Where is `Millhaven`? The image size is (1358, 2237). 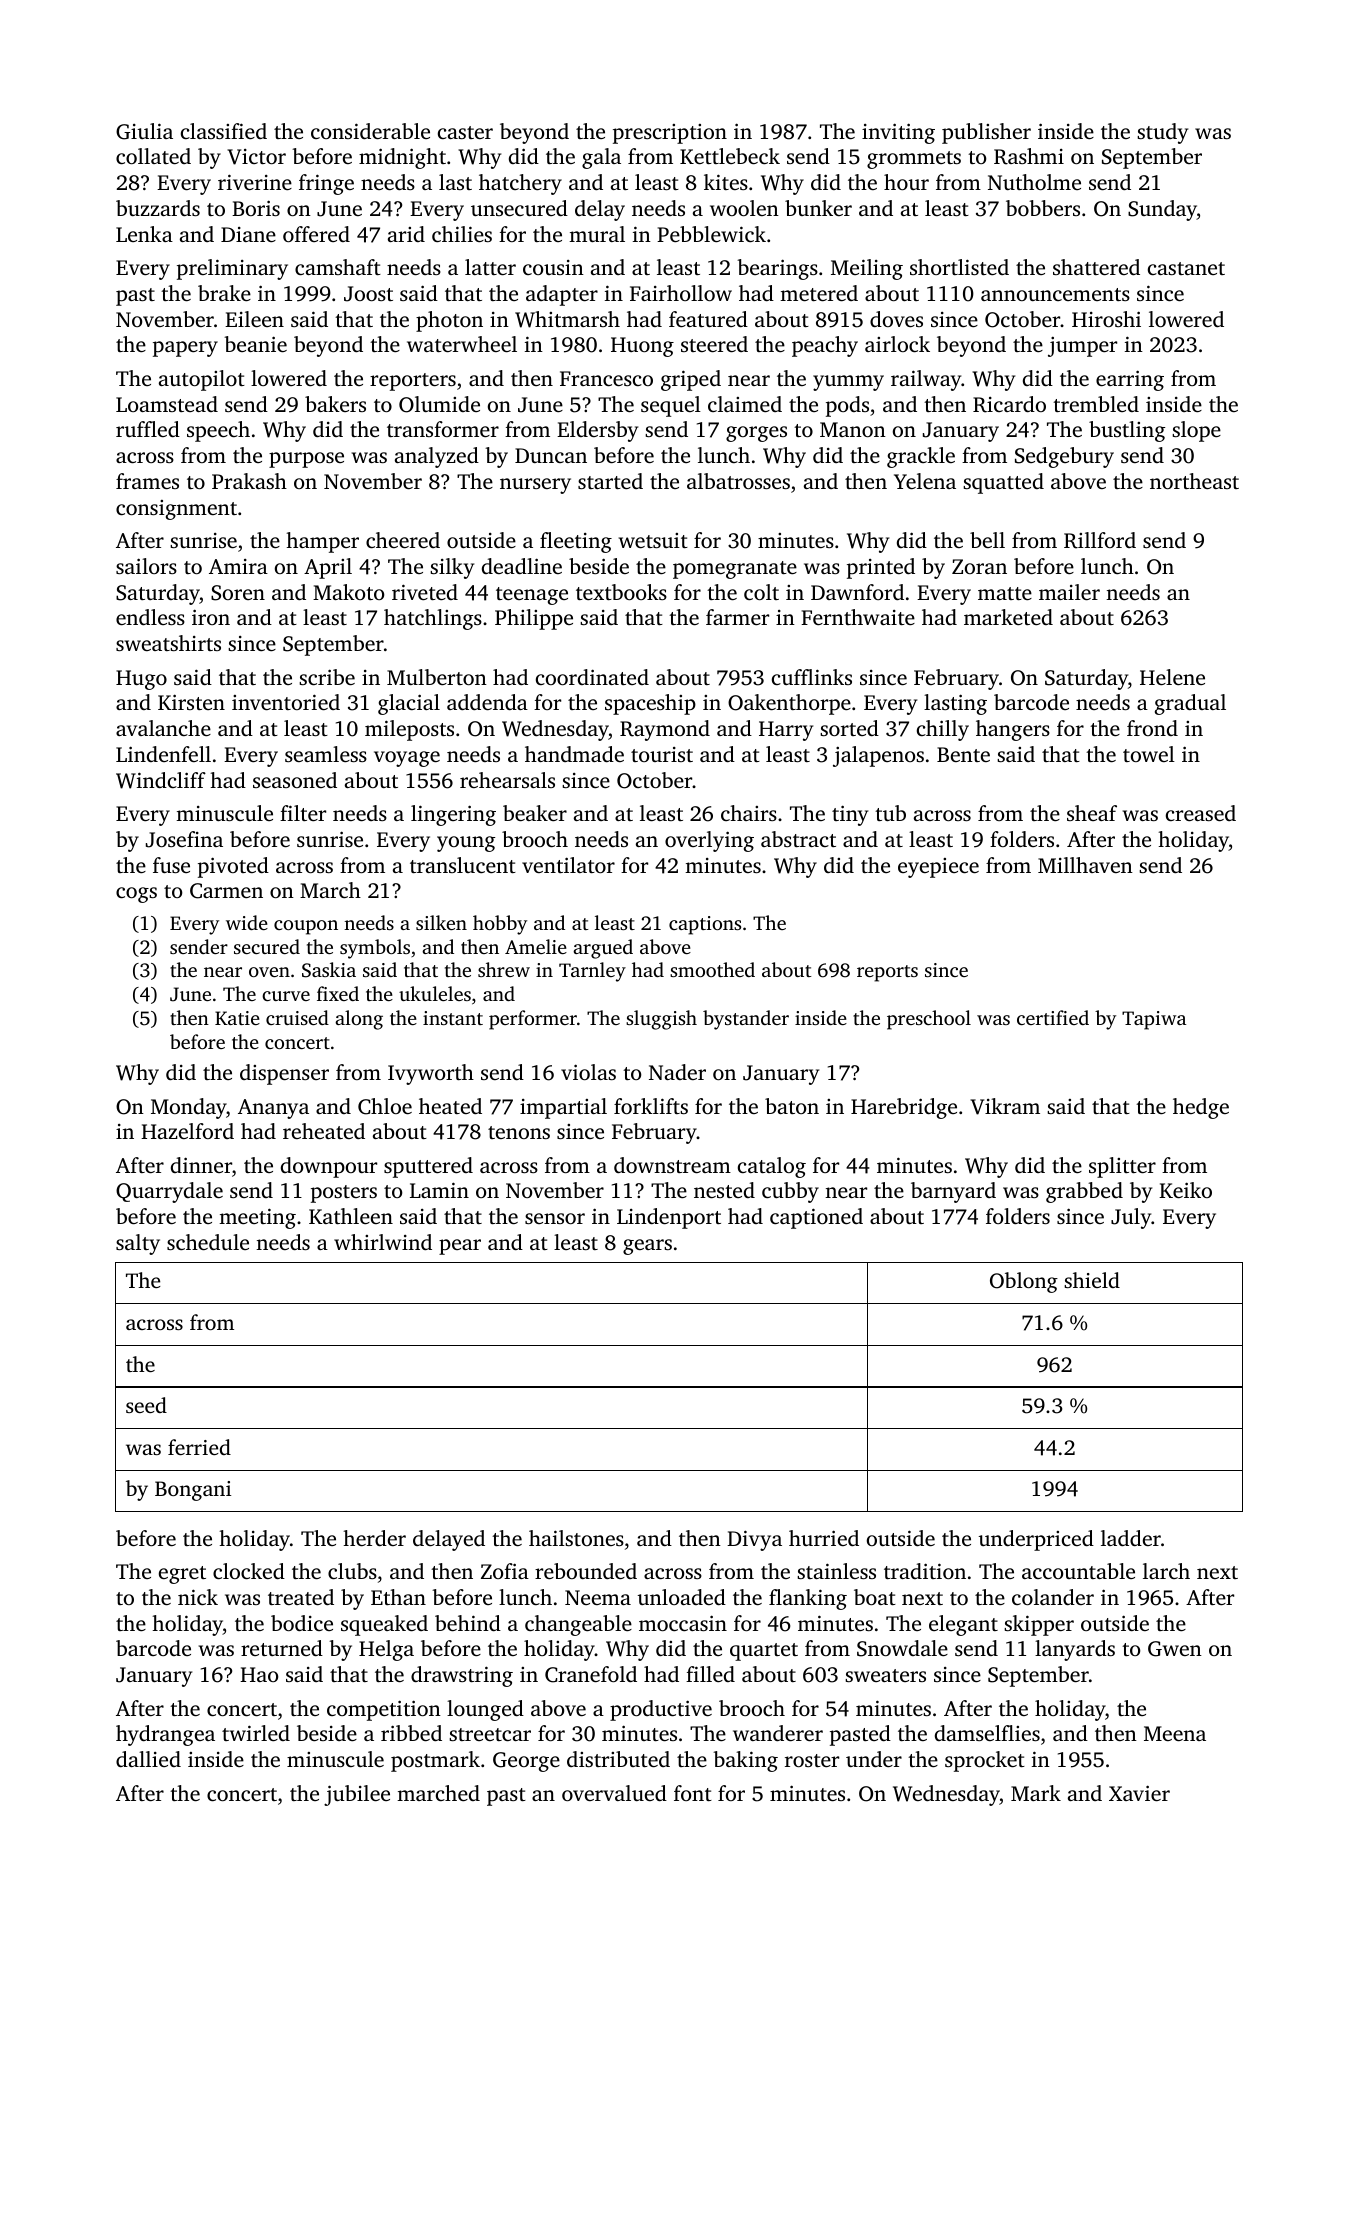 Millhaven is located at coordinates (1085, 865).
